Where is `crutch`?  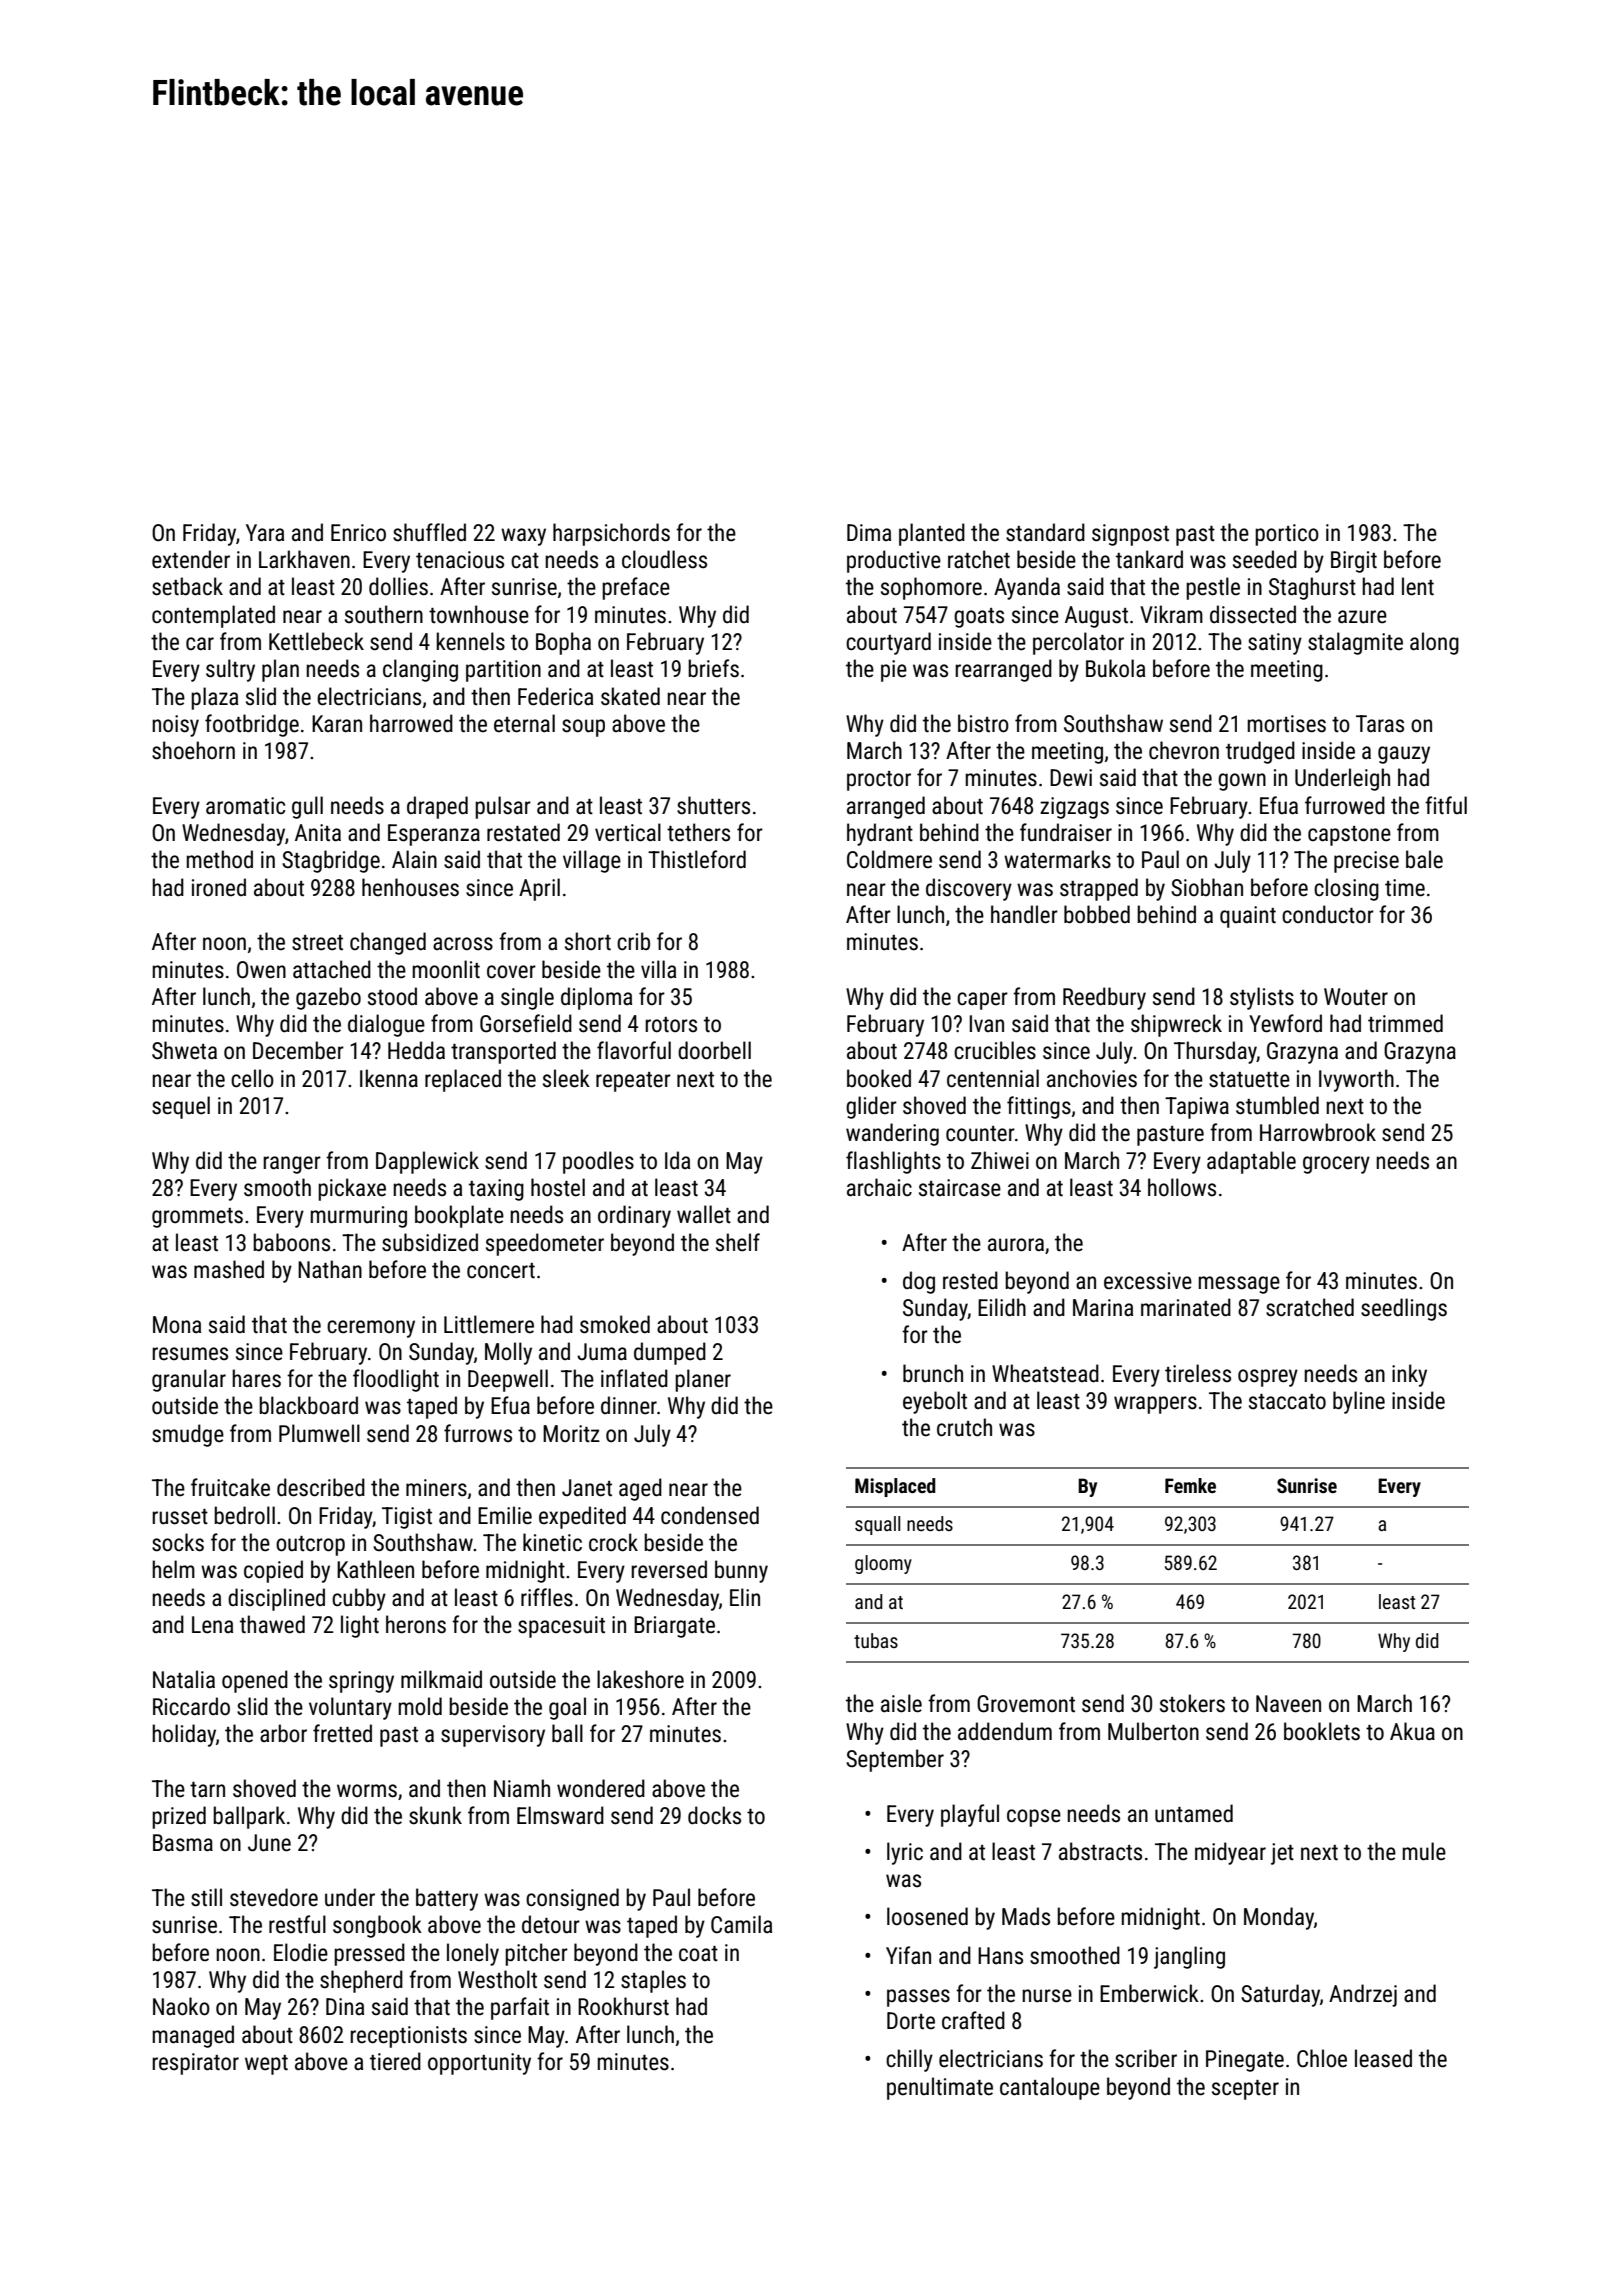
crutch is located at coordinates (964, 1427).
